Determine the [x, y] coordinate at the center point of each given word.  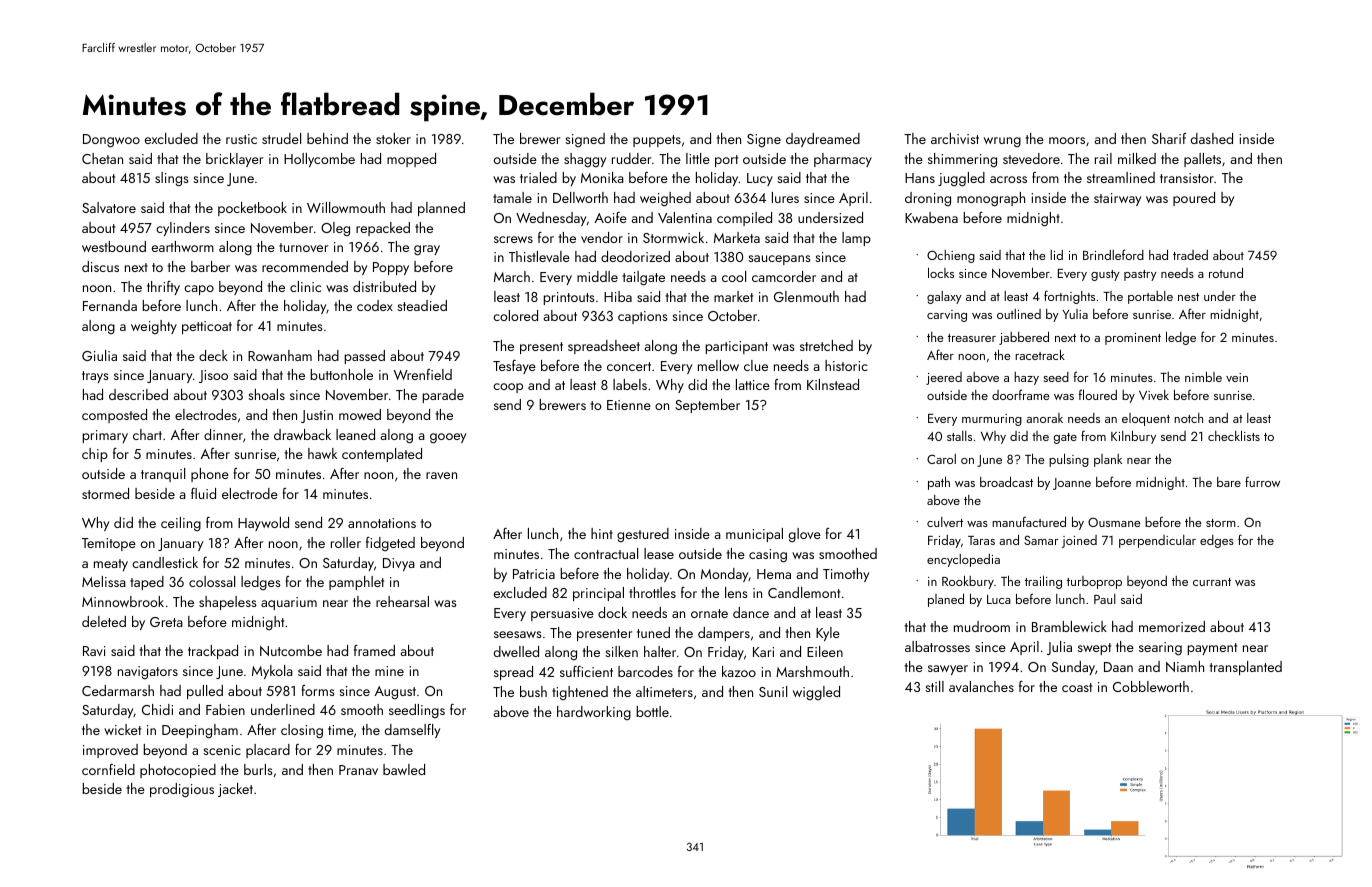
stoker [393, 138]
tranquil [163, 475]
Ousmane [1114, 522]
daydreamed [823, 140]
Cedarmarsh [118, 690]
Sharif [1169, 138]
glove [805, 535]
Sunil [773, 691]
